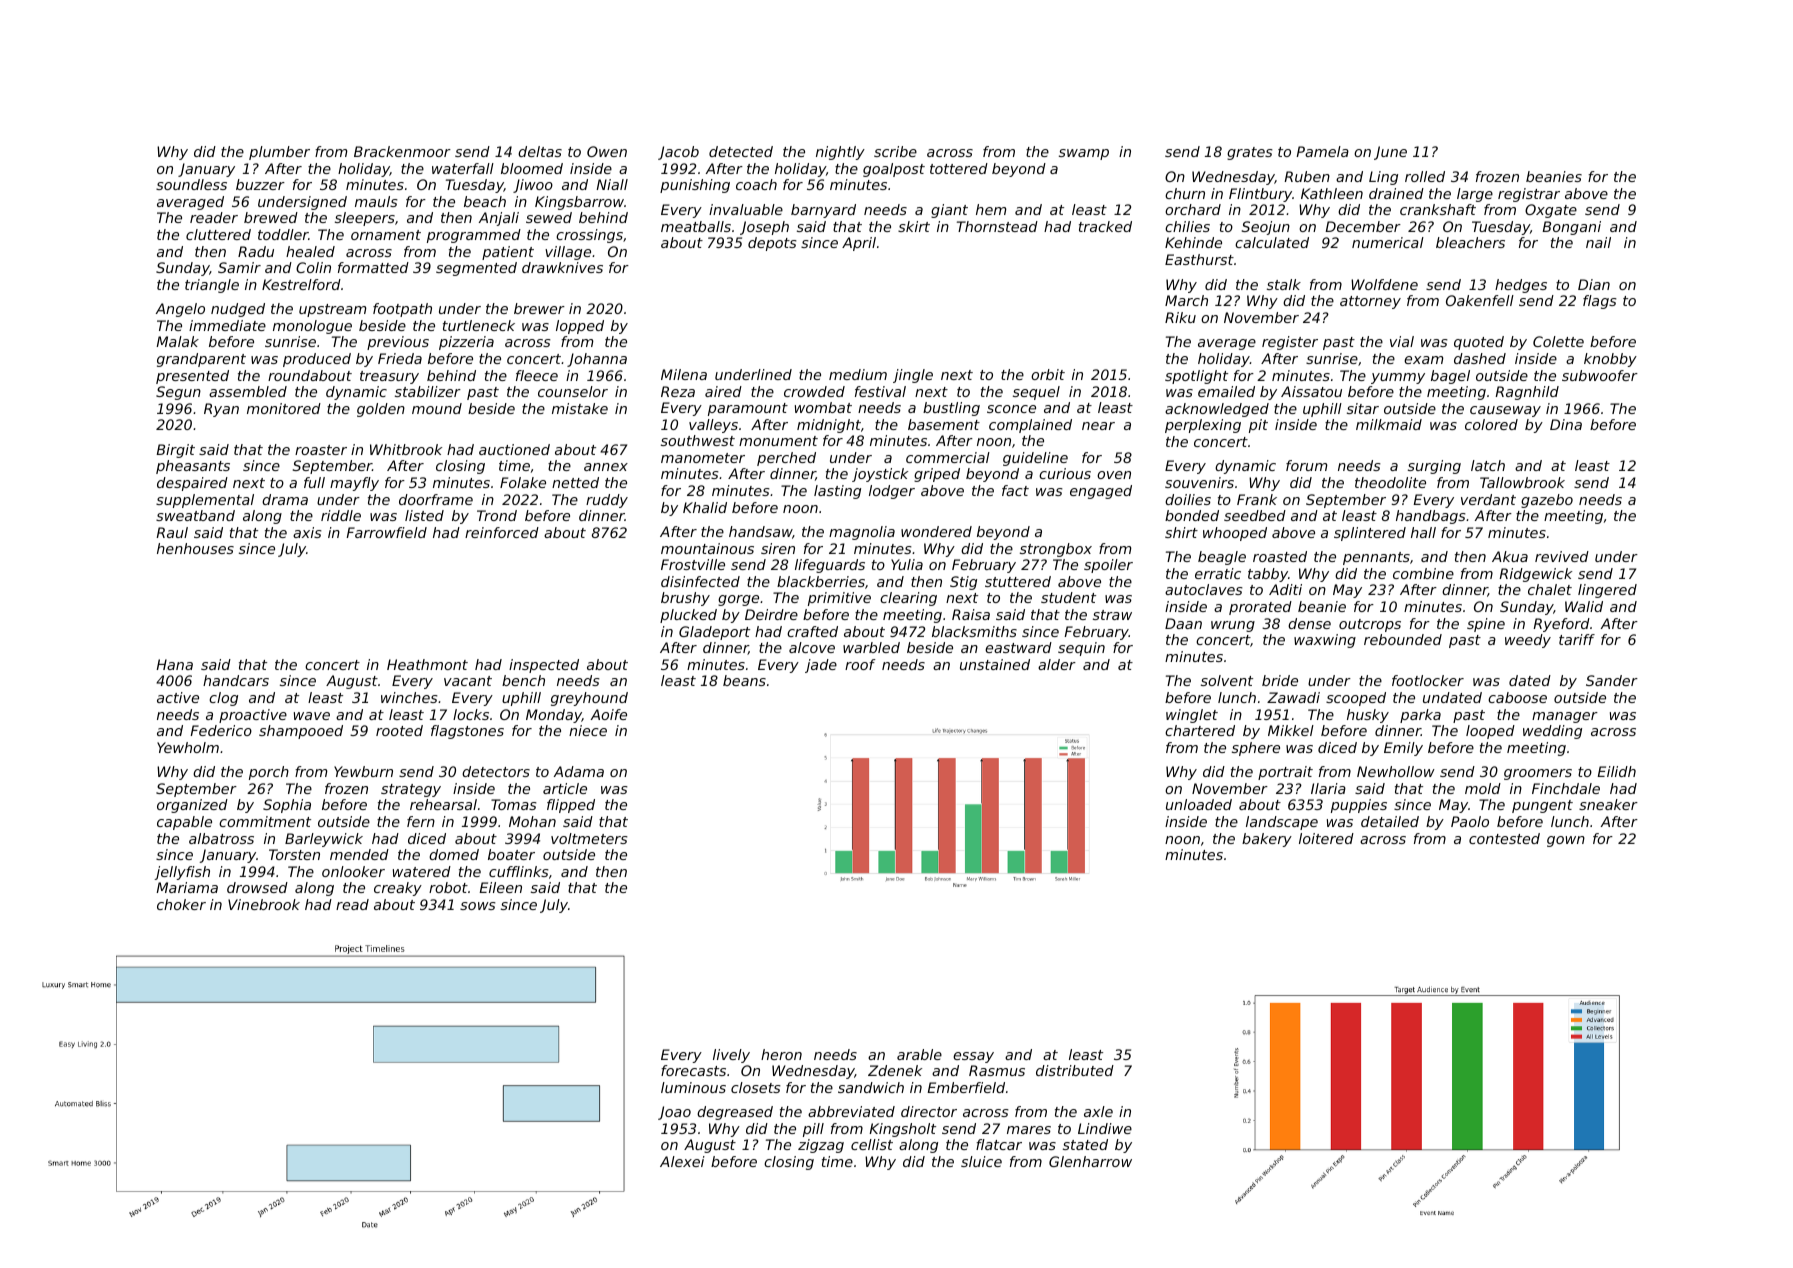 This document has height=1268, width=1793. Describe the element at coordinates (279, 153) in the document. I see `plumber` at that location.
